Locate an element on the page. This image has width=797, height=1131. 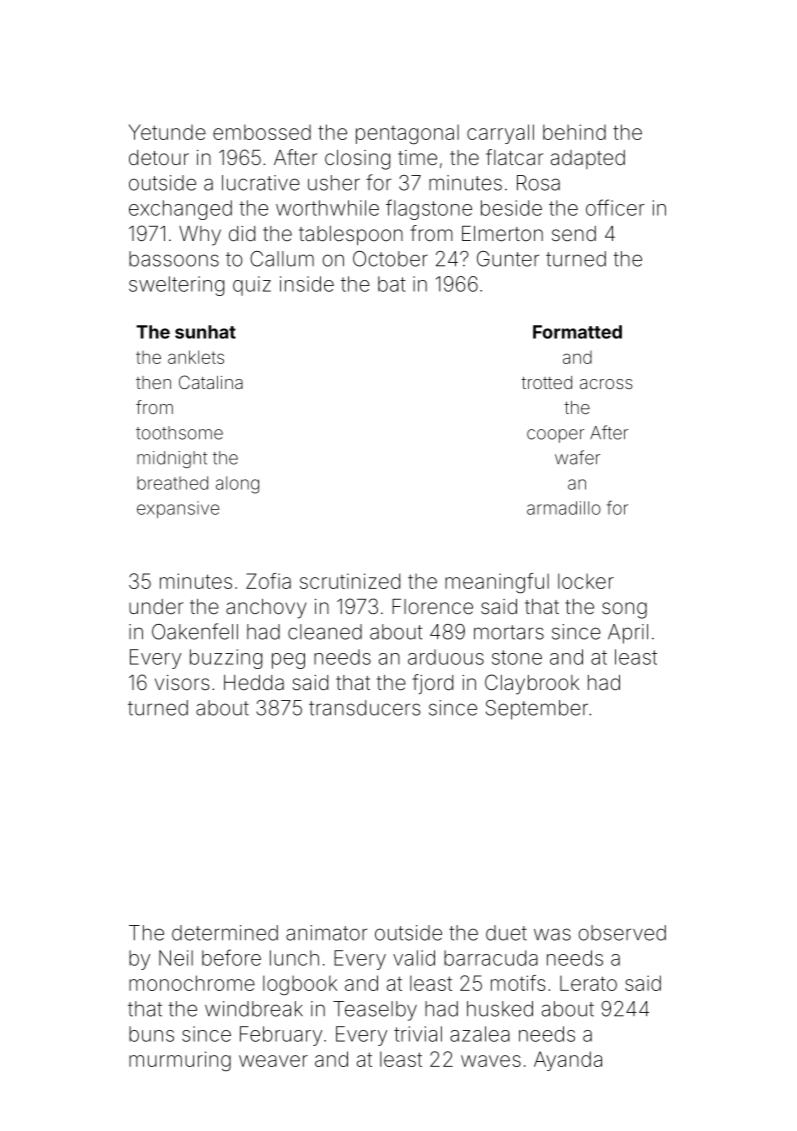
scrutinized is located at coordinates (350, 581).
